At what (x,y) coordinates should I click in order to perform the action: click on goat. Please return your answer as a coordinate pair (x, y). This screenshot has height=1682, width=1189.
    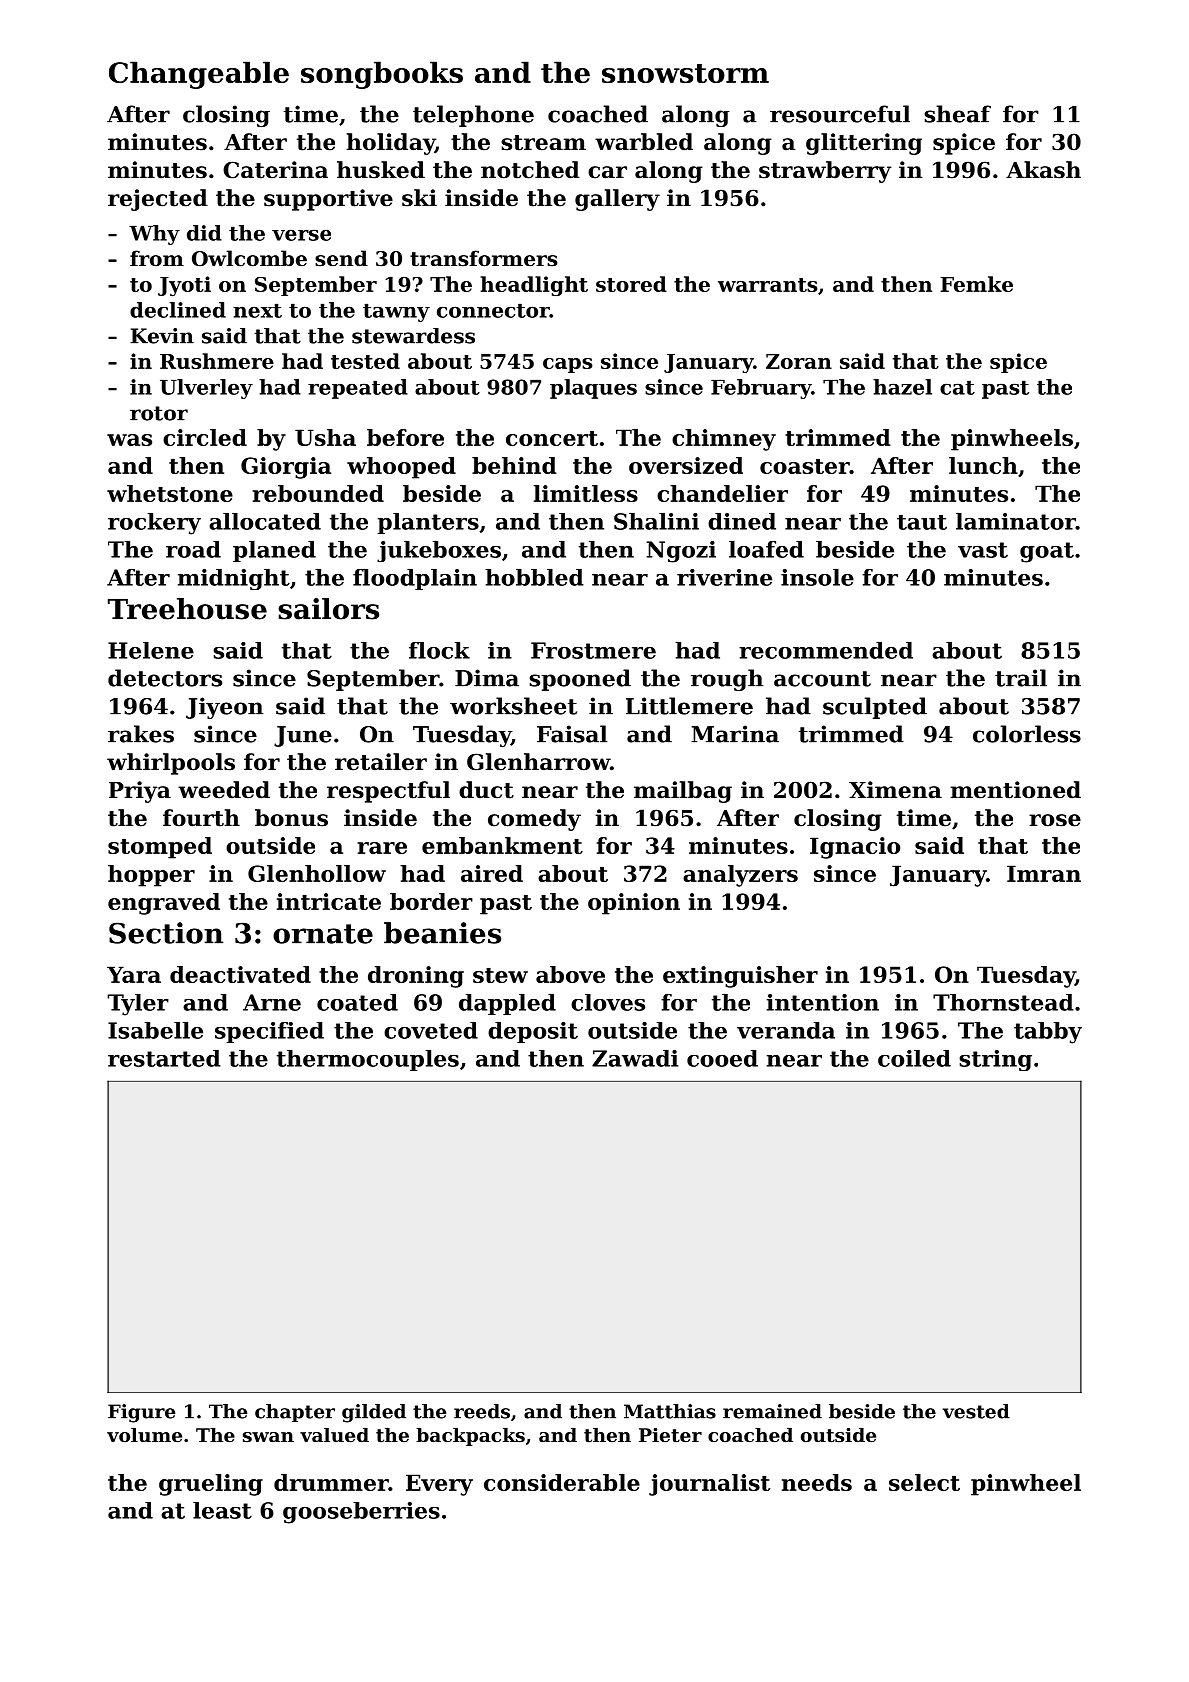
    Looking at the image, I should click on (1047, 552).
